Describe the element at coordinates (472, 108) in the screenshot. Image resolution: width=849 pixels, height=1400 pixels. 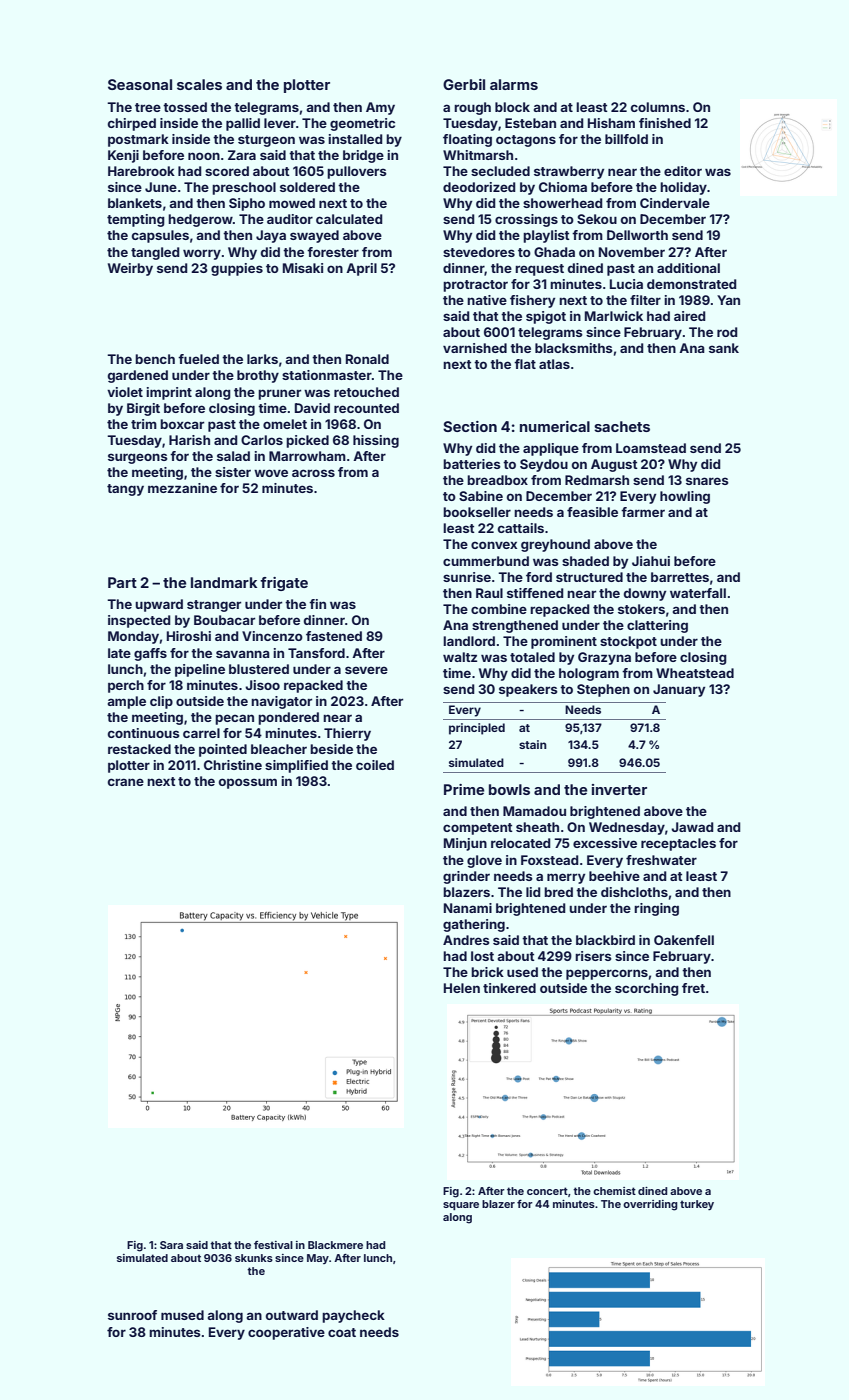
I see `rough` at that location.
